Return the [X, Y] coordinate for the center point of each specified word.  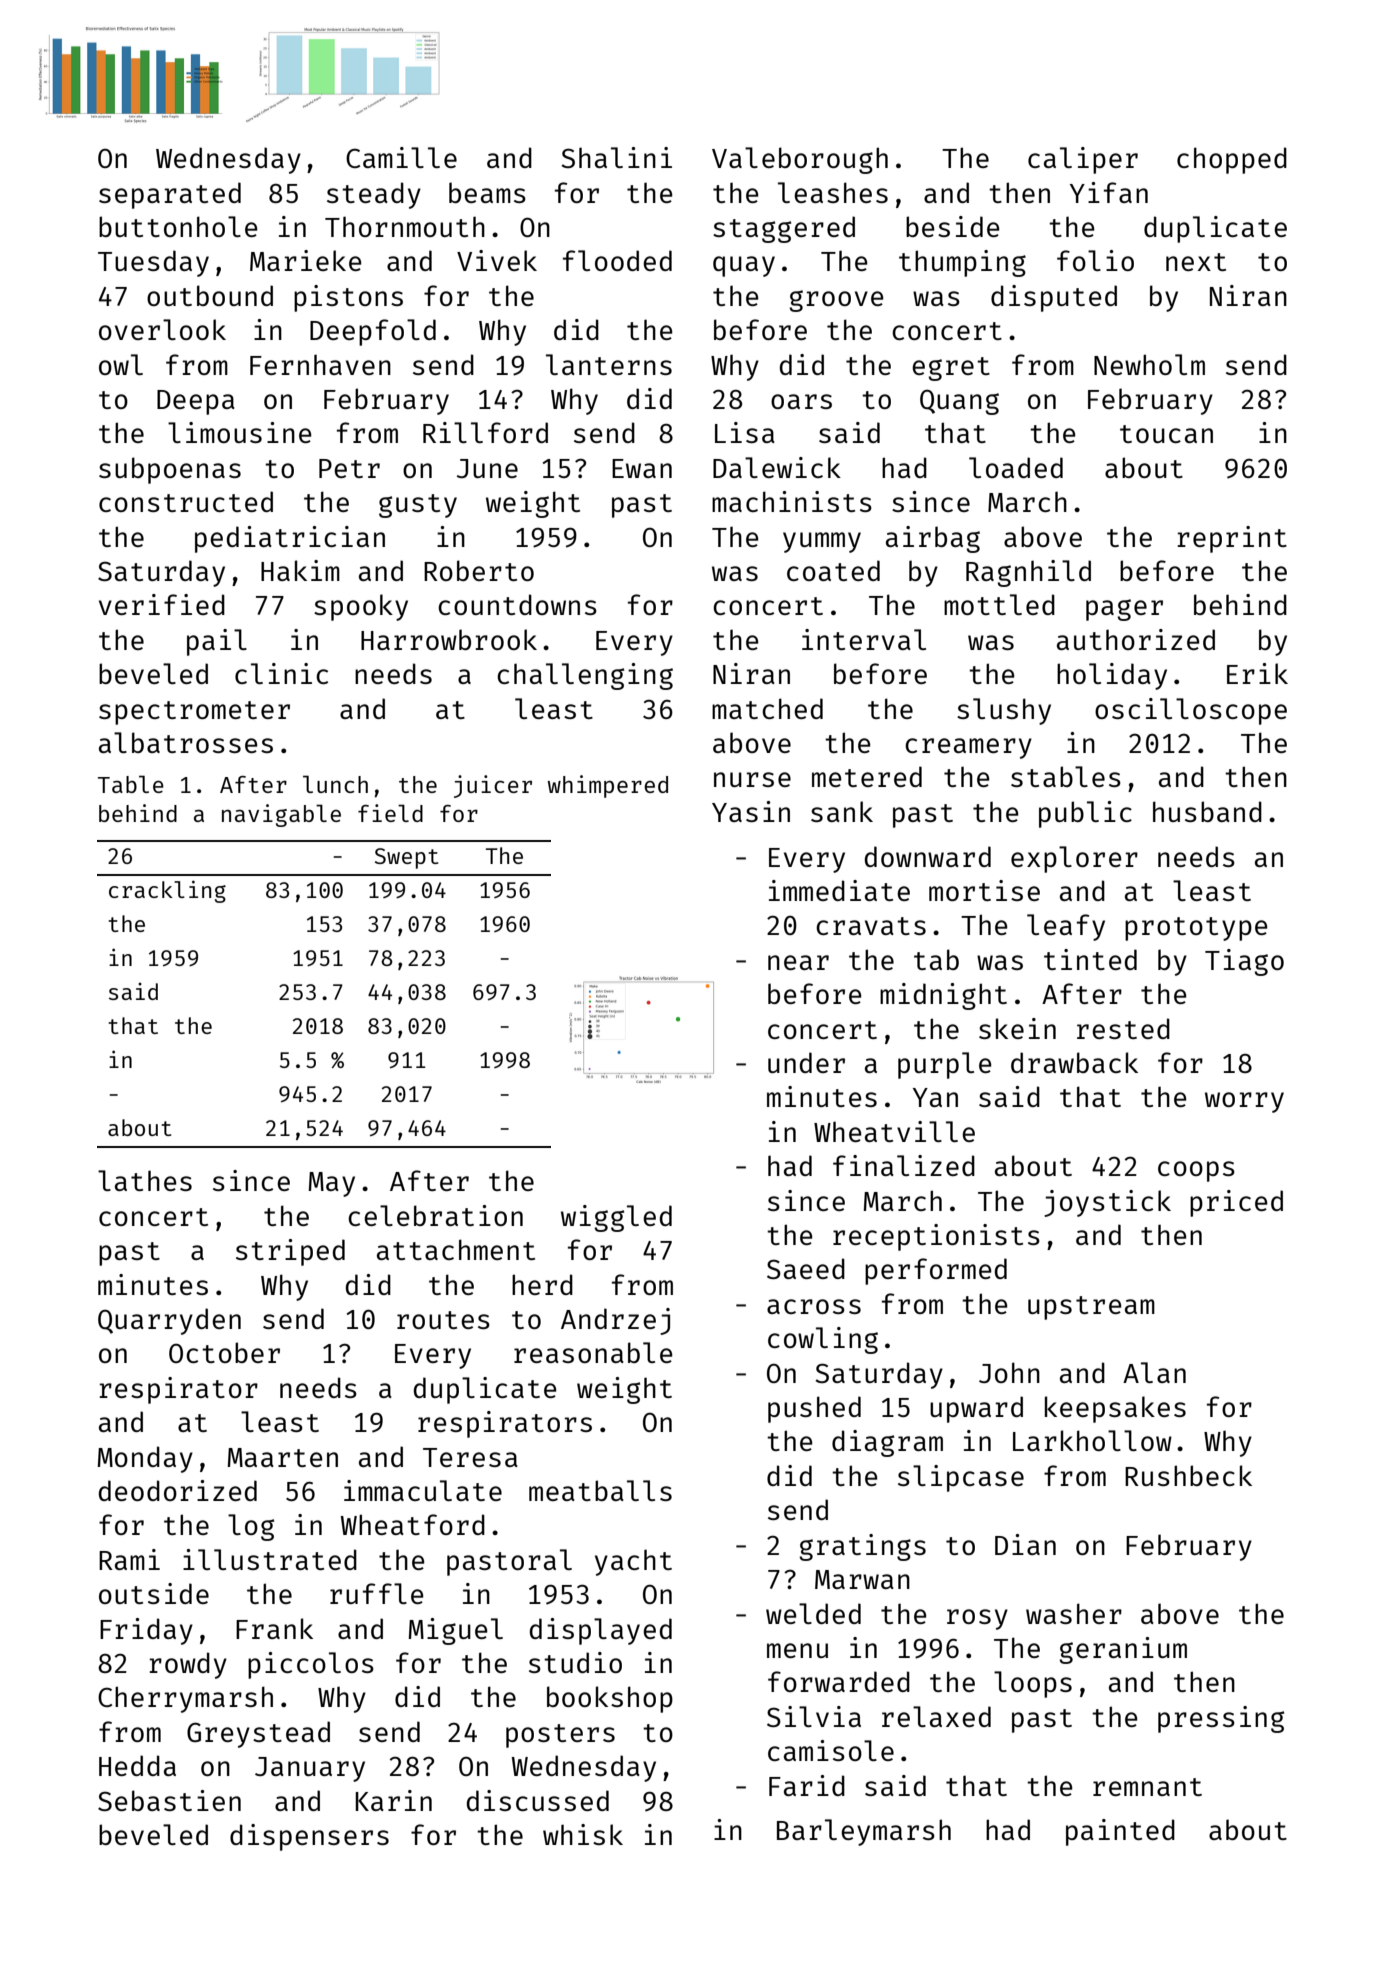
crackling [167, 891]
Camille [401, 157]
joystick [1107, 1203]
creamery [968, 748]
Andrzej [615, 1321]
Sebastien [169, 1800]
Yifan [1109, 192]
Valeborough [800, 160]
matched [767, 708]
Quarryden [169, 1321]
